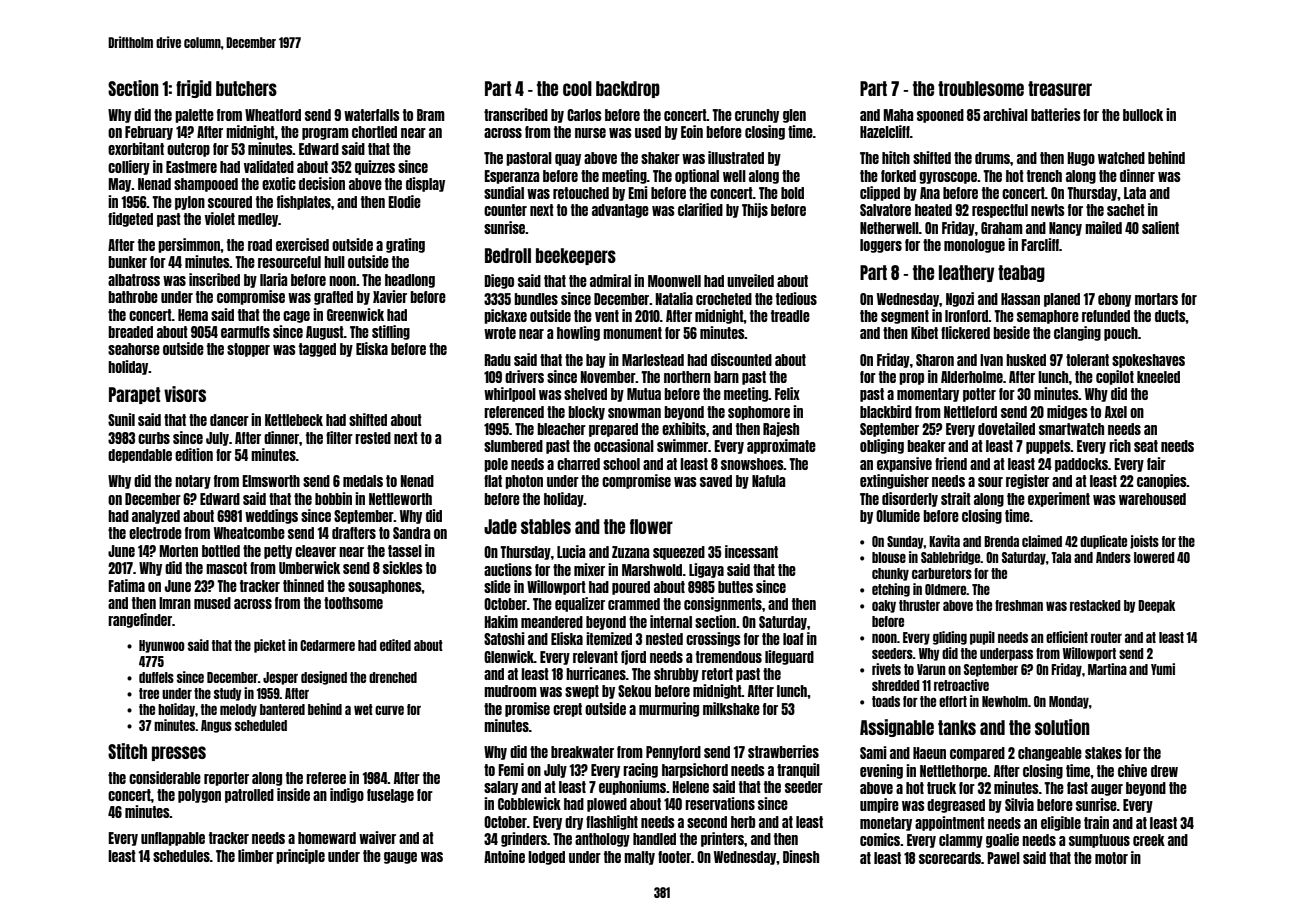 Image resolution: width=1308 pixels, height=924 pixels. Describe the element at coordinates (390, 796) in the screenshot. I see `fuselage` at that location.
